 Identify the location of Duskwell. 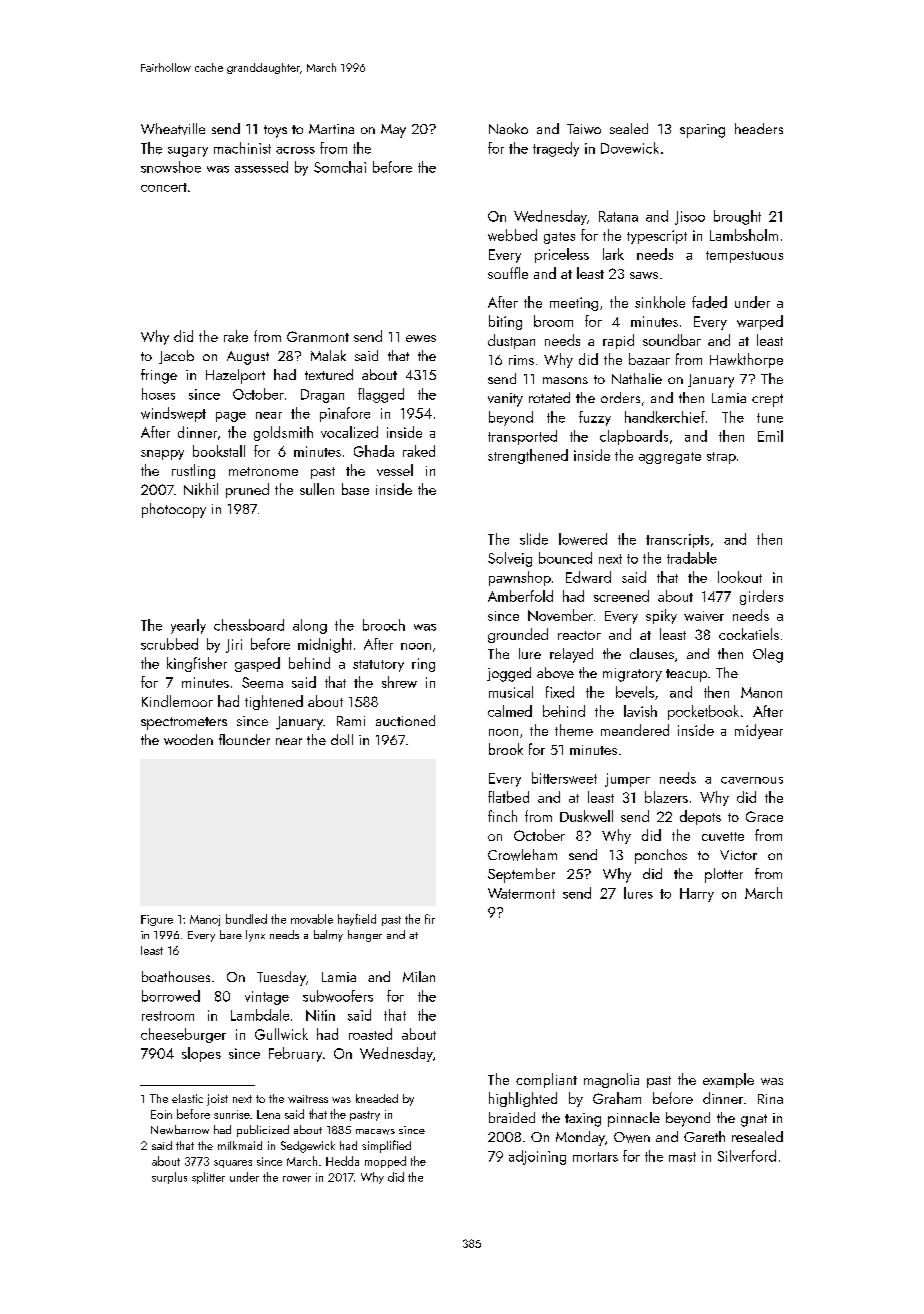
(586, 816).
